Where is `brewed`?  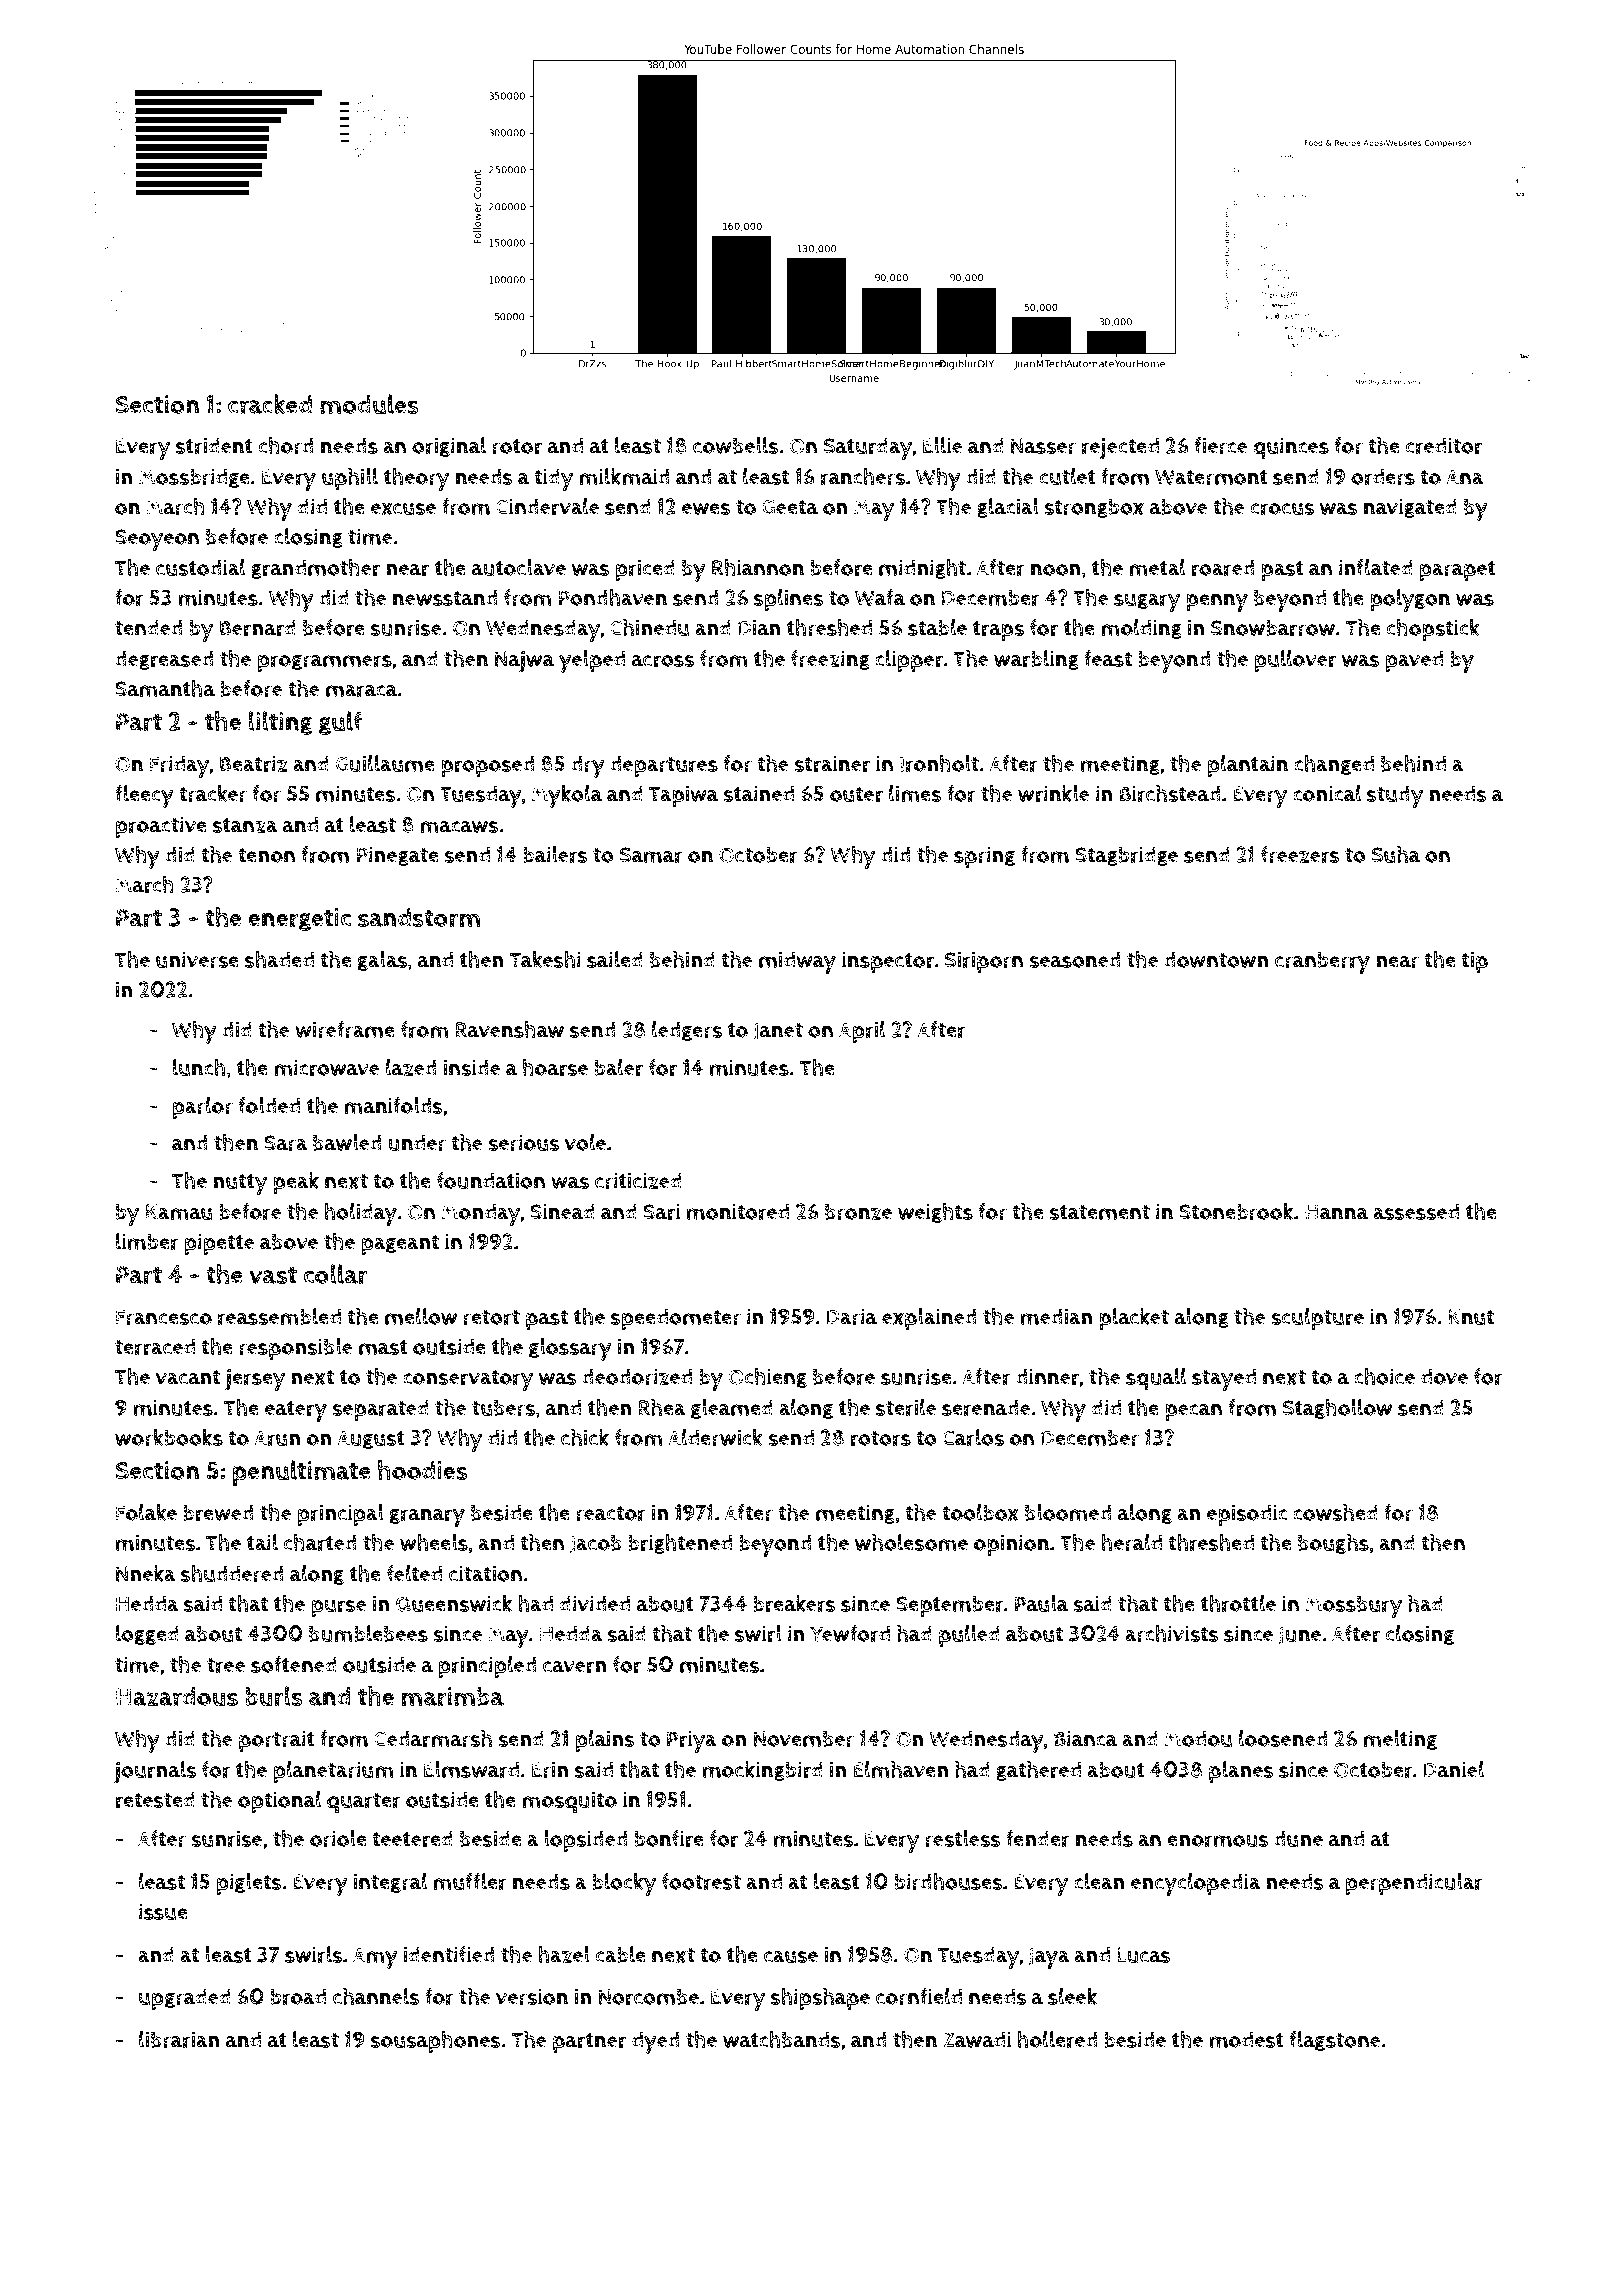
brewed is located at coordinates (218, 1512).
